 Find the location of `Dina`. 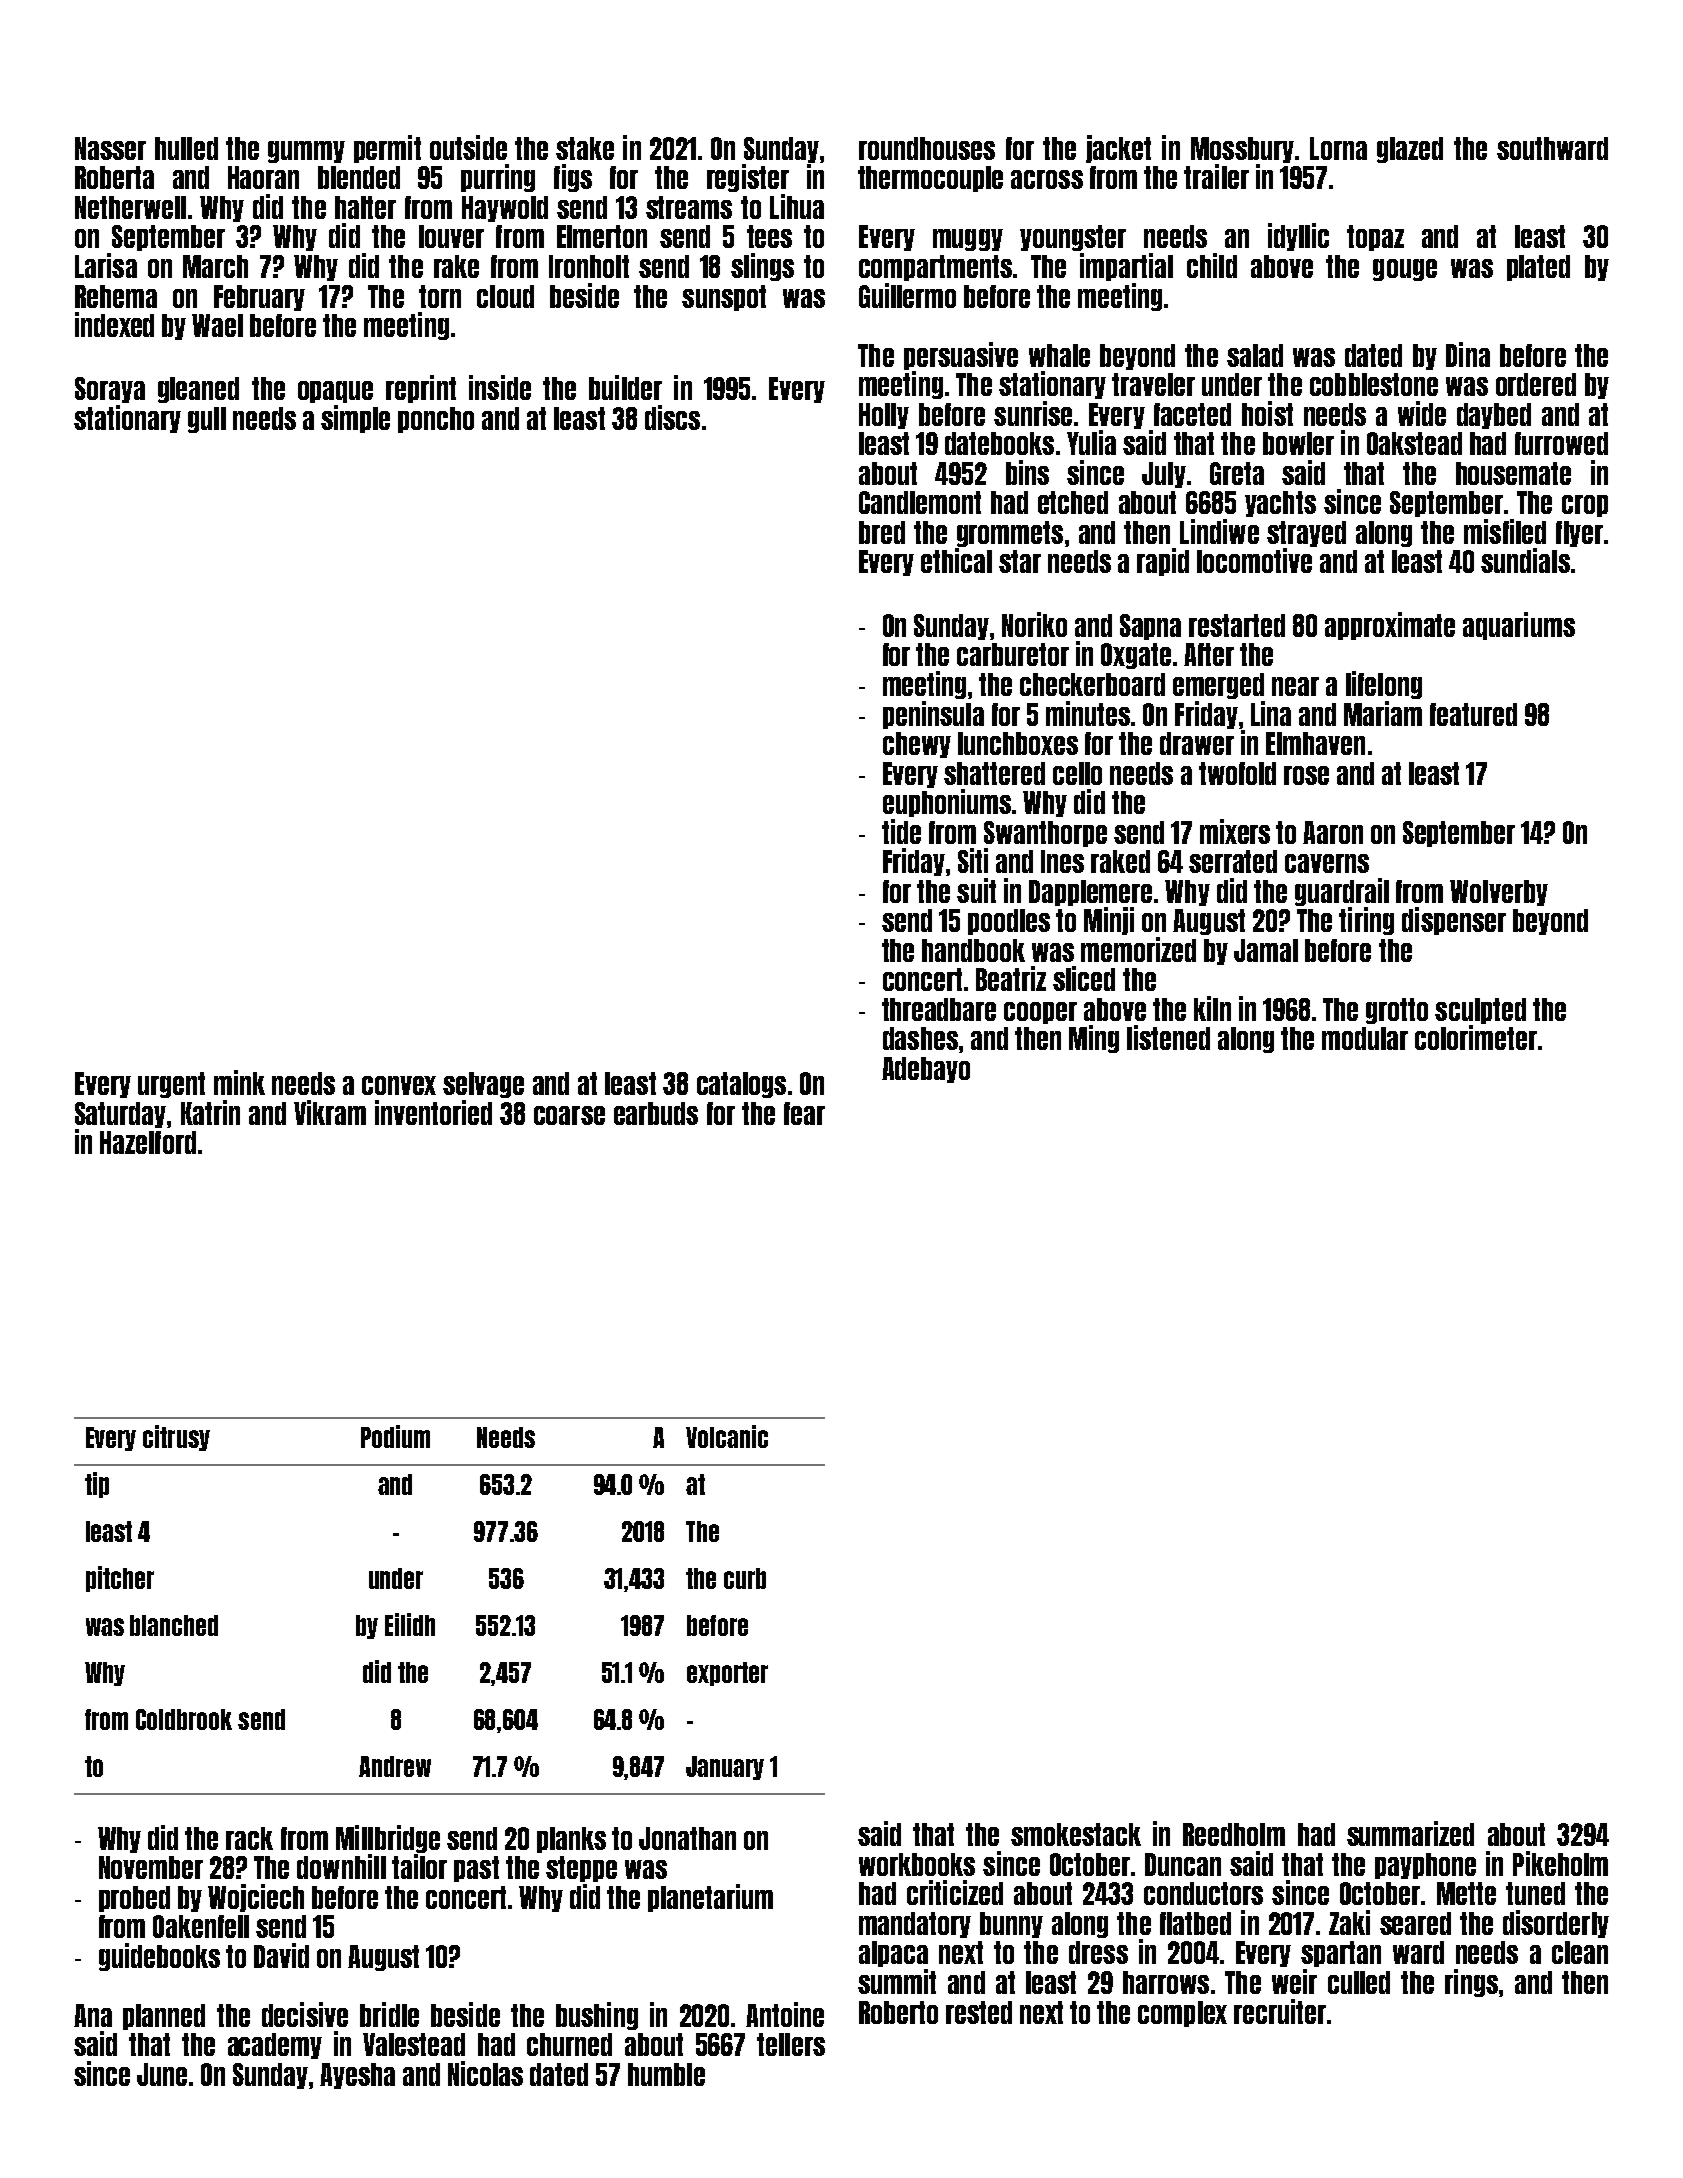

Dina is located at coordinates (1468, 354).
